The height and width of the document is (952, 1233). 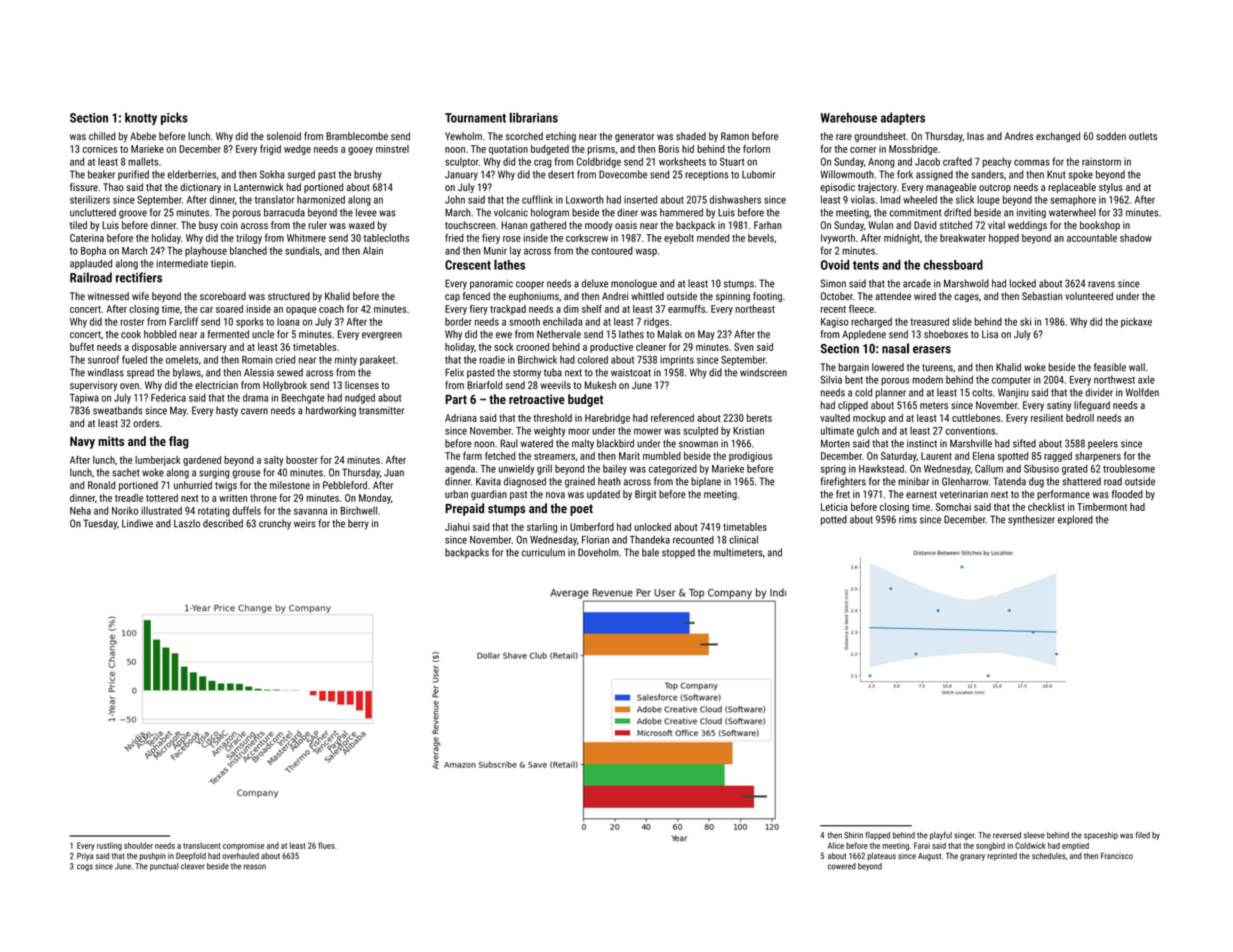 I want to click on axle, so click(x=1146, y=379).
